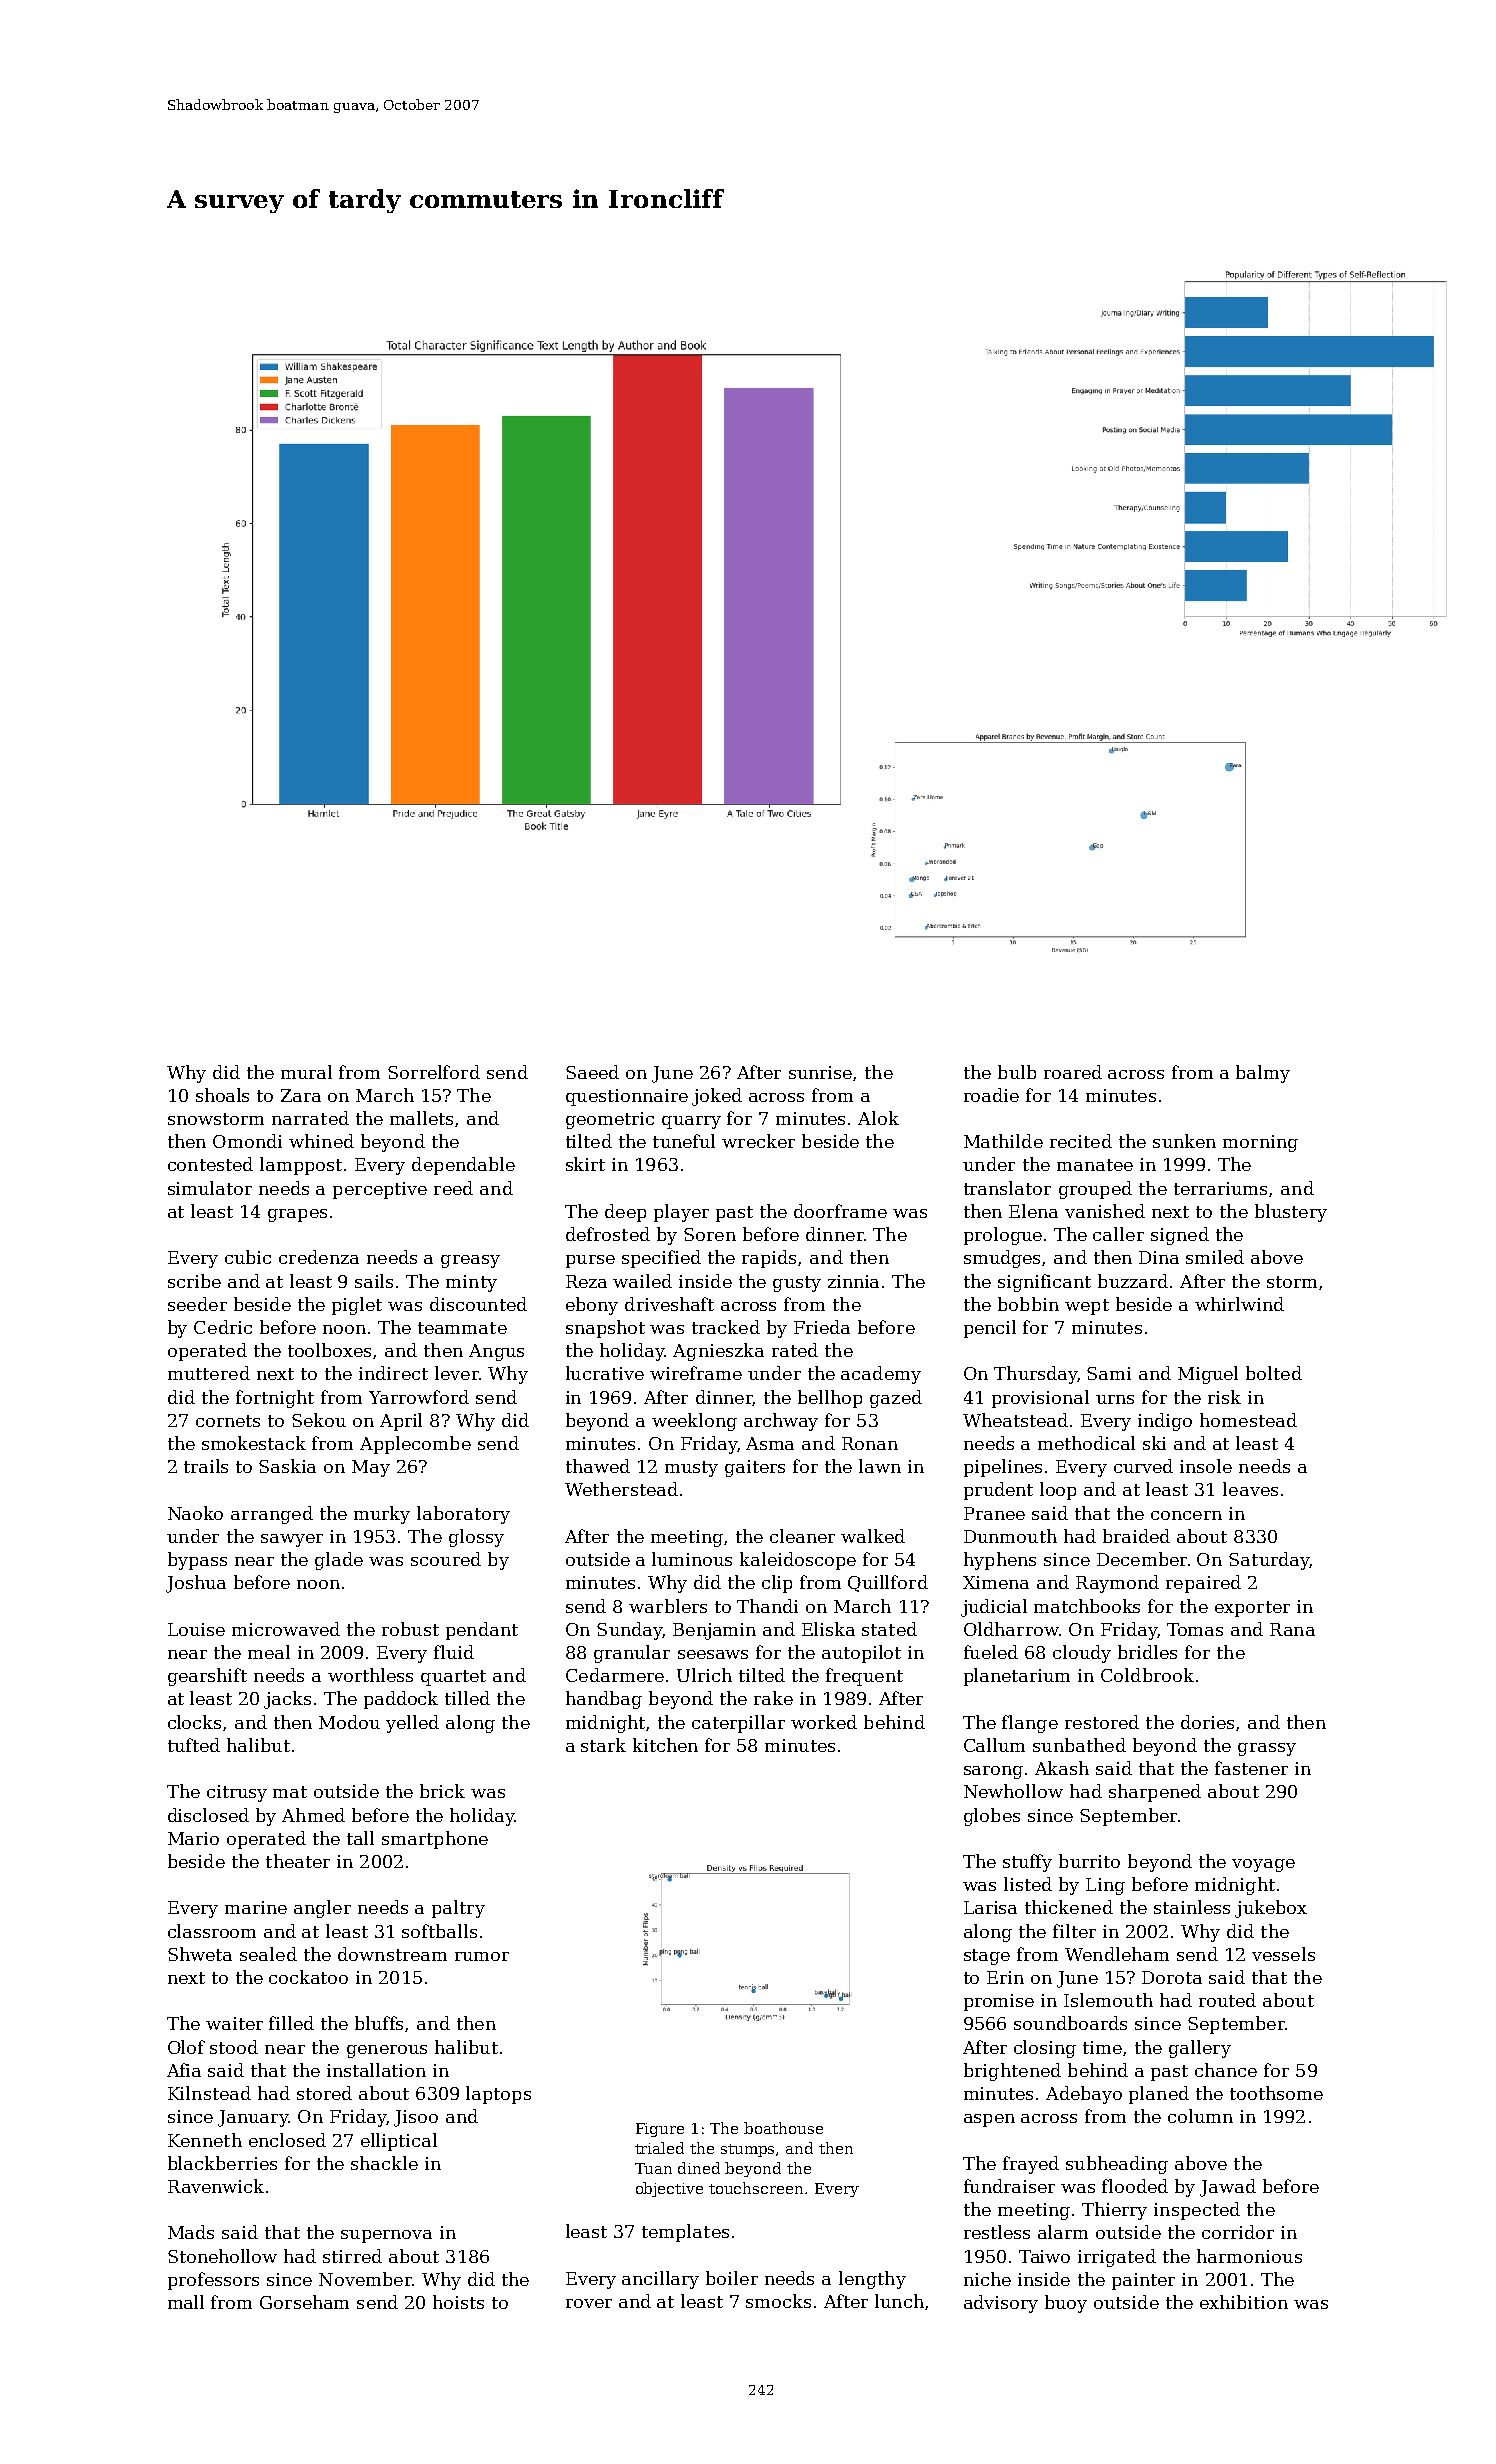 This screenshot has width=1496, height=2464. I want to click on wept, so click(1087, 1307).
